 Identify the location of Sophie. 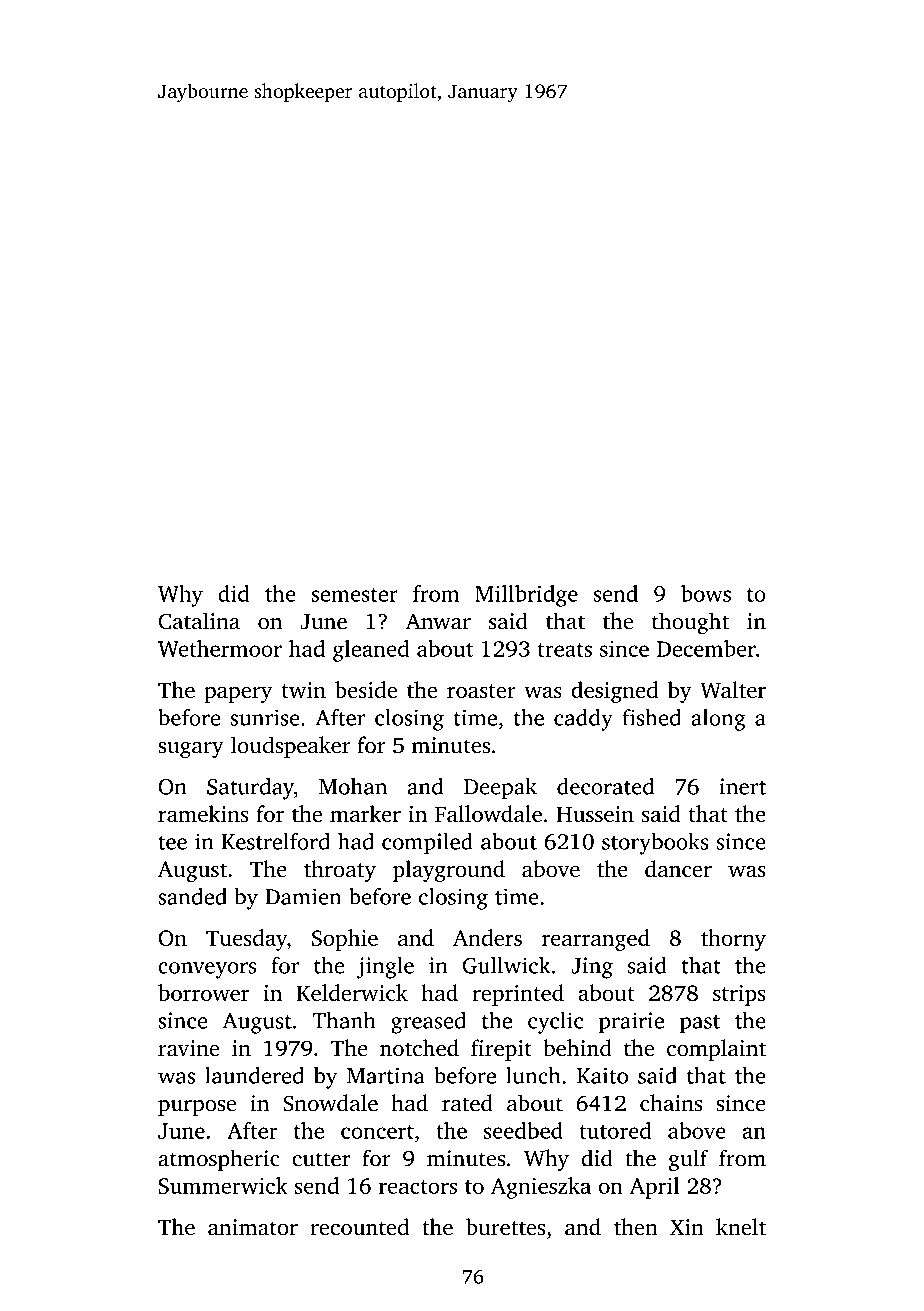
(345, 940).
